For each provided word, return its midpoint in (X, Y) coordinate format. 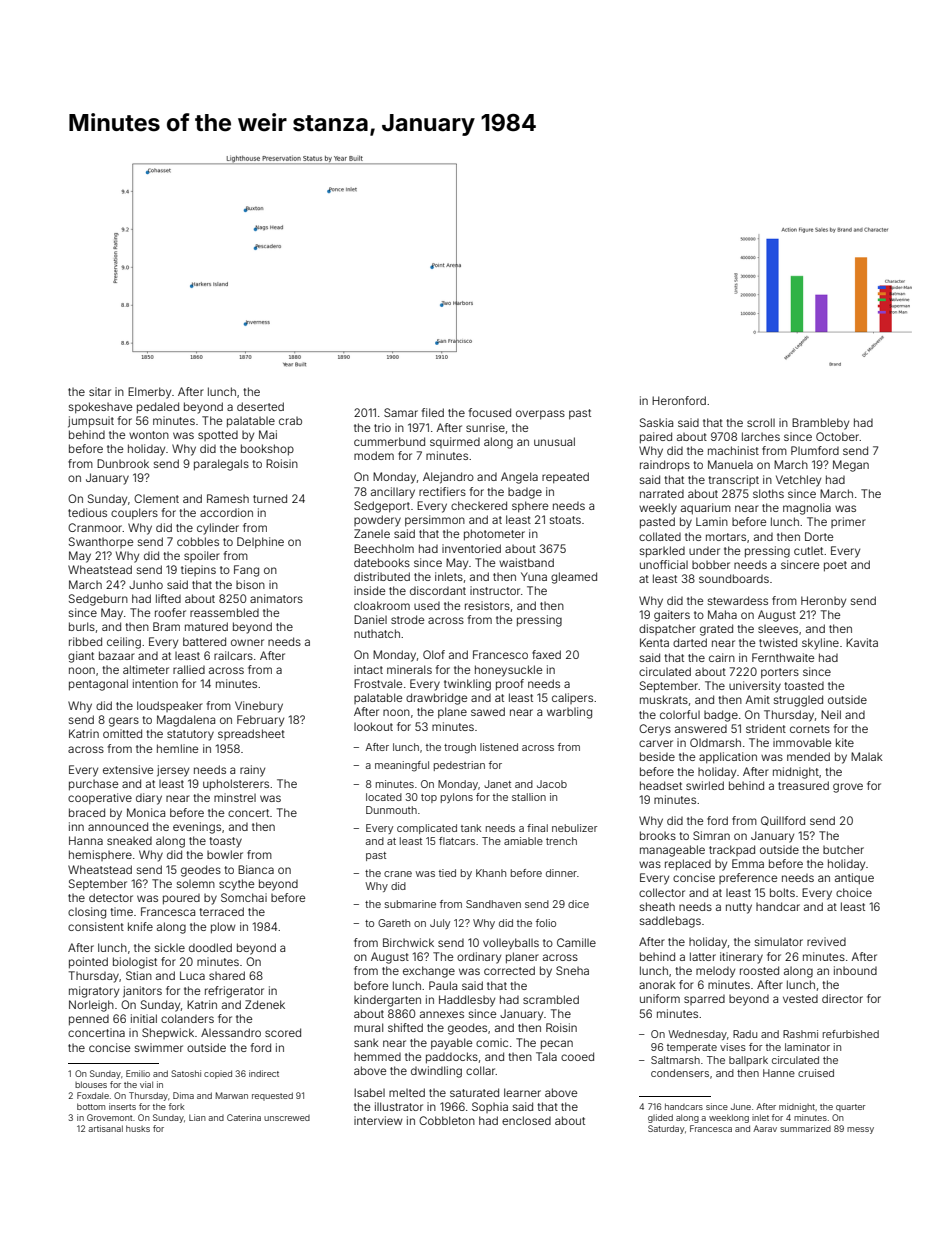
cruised (816, 1073)
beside (657, 756)
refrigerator (234, 992)
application (728, 758)
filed (433, 412)
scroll (761, 422)
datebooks (382, 562)
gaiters (672, 616)
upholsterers (236, 785)
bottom (91, 1106)
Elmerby (149, 393)
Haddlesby (467, 1001)
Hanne (779, 1073)
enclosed (526, 1120)
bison (250, 584)
